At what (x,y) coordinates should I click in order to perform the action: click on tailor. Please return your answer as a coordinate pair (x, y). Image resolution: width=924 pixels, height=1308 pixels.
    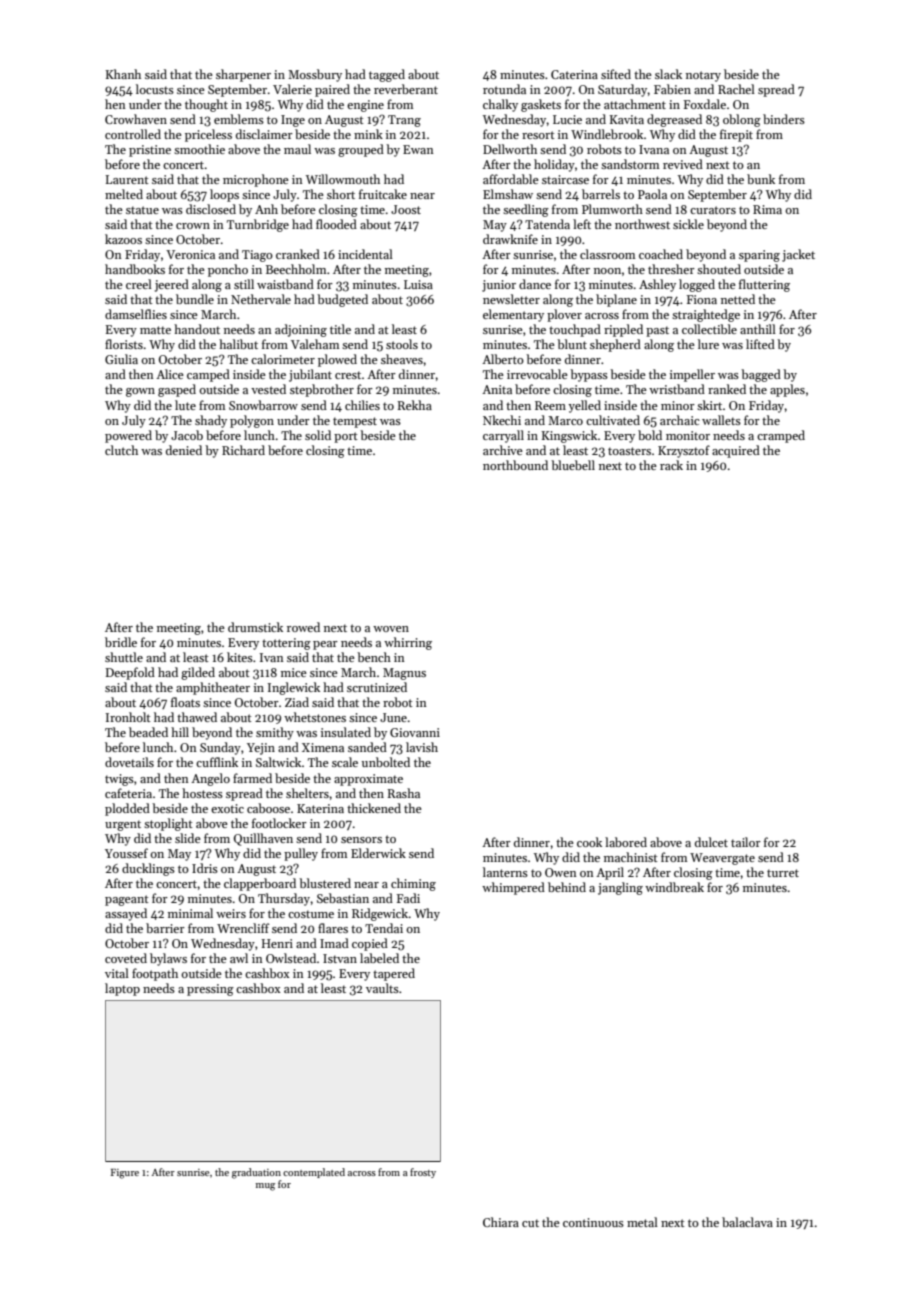
    Looking at the image, I should click on (746, 842).
